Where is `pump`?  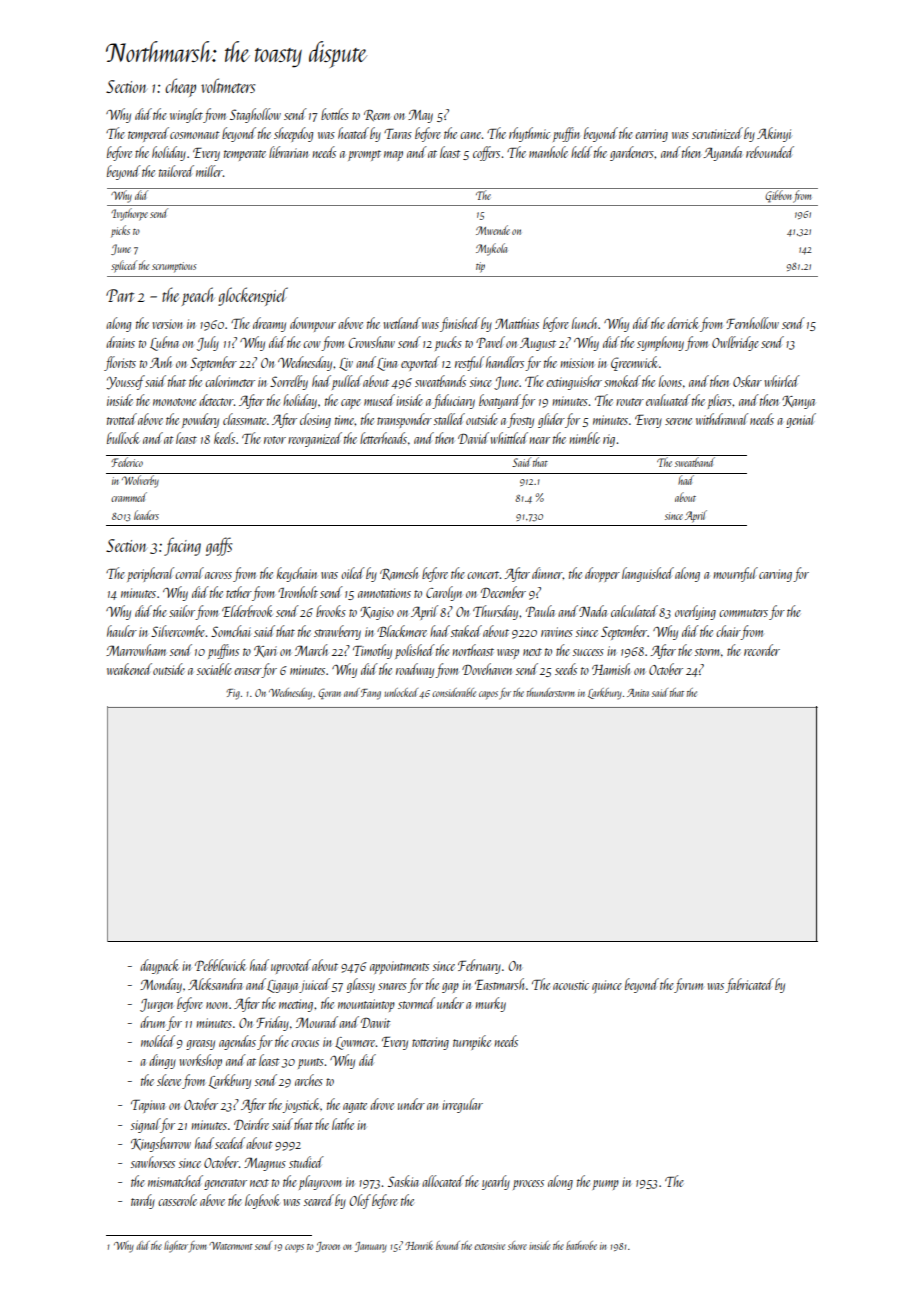 pump is located at coordinates (605, 1185).
